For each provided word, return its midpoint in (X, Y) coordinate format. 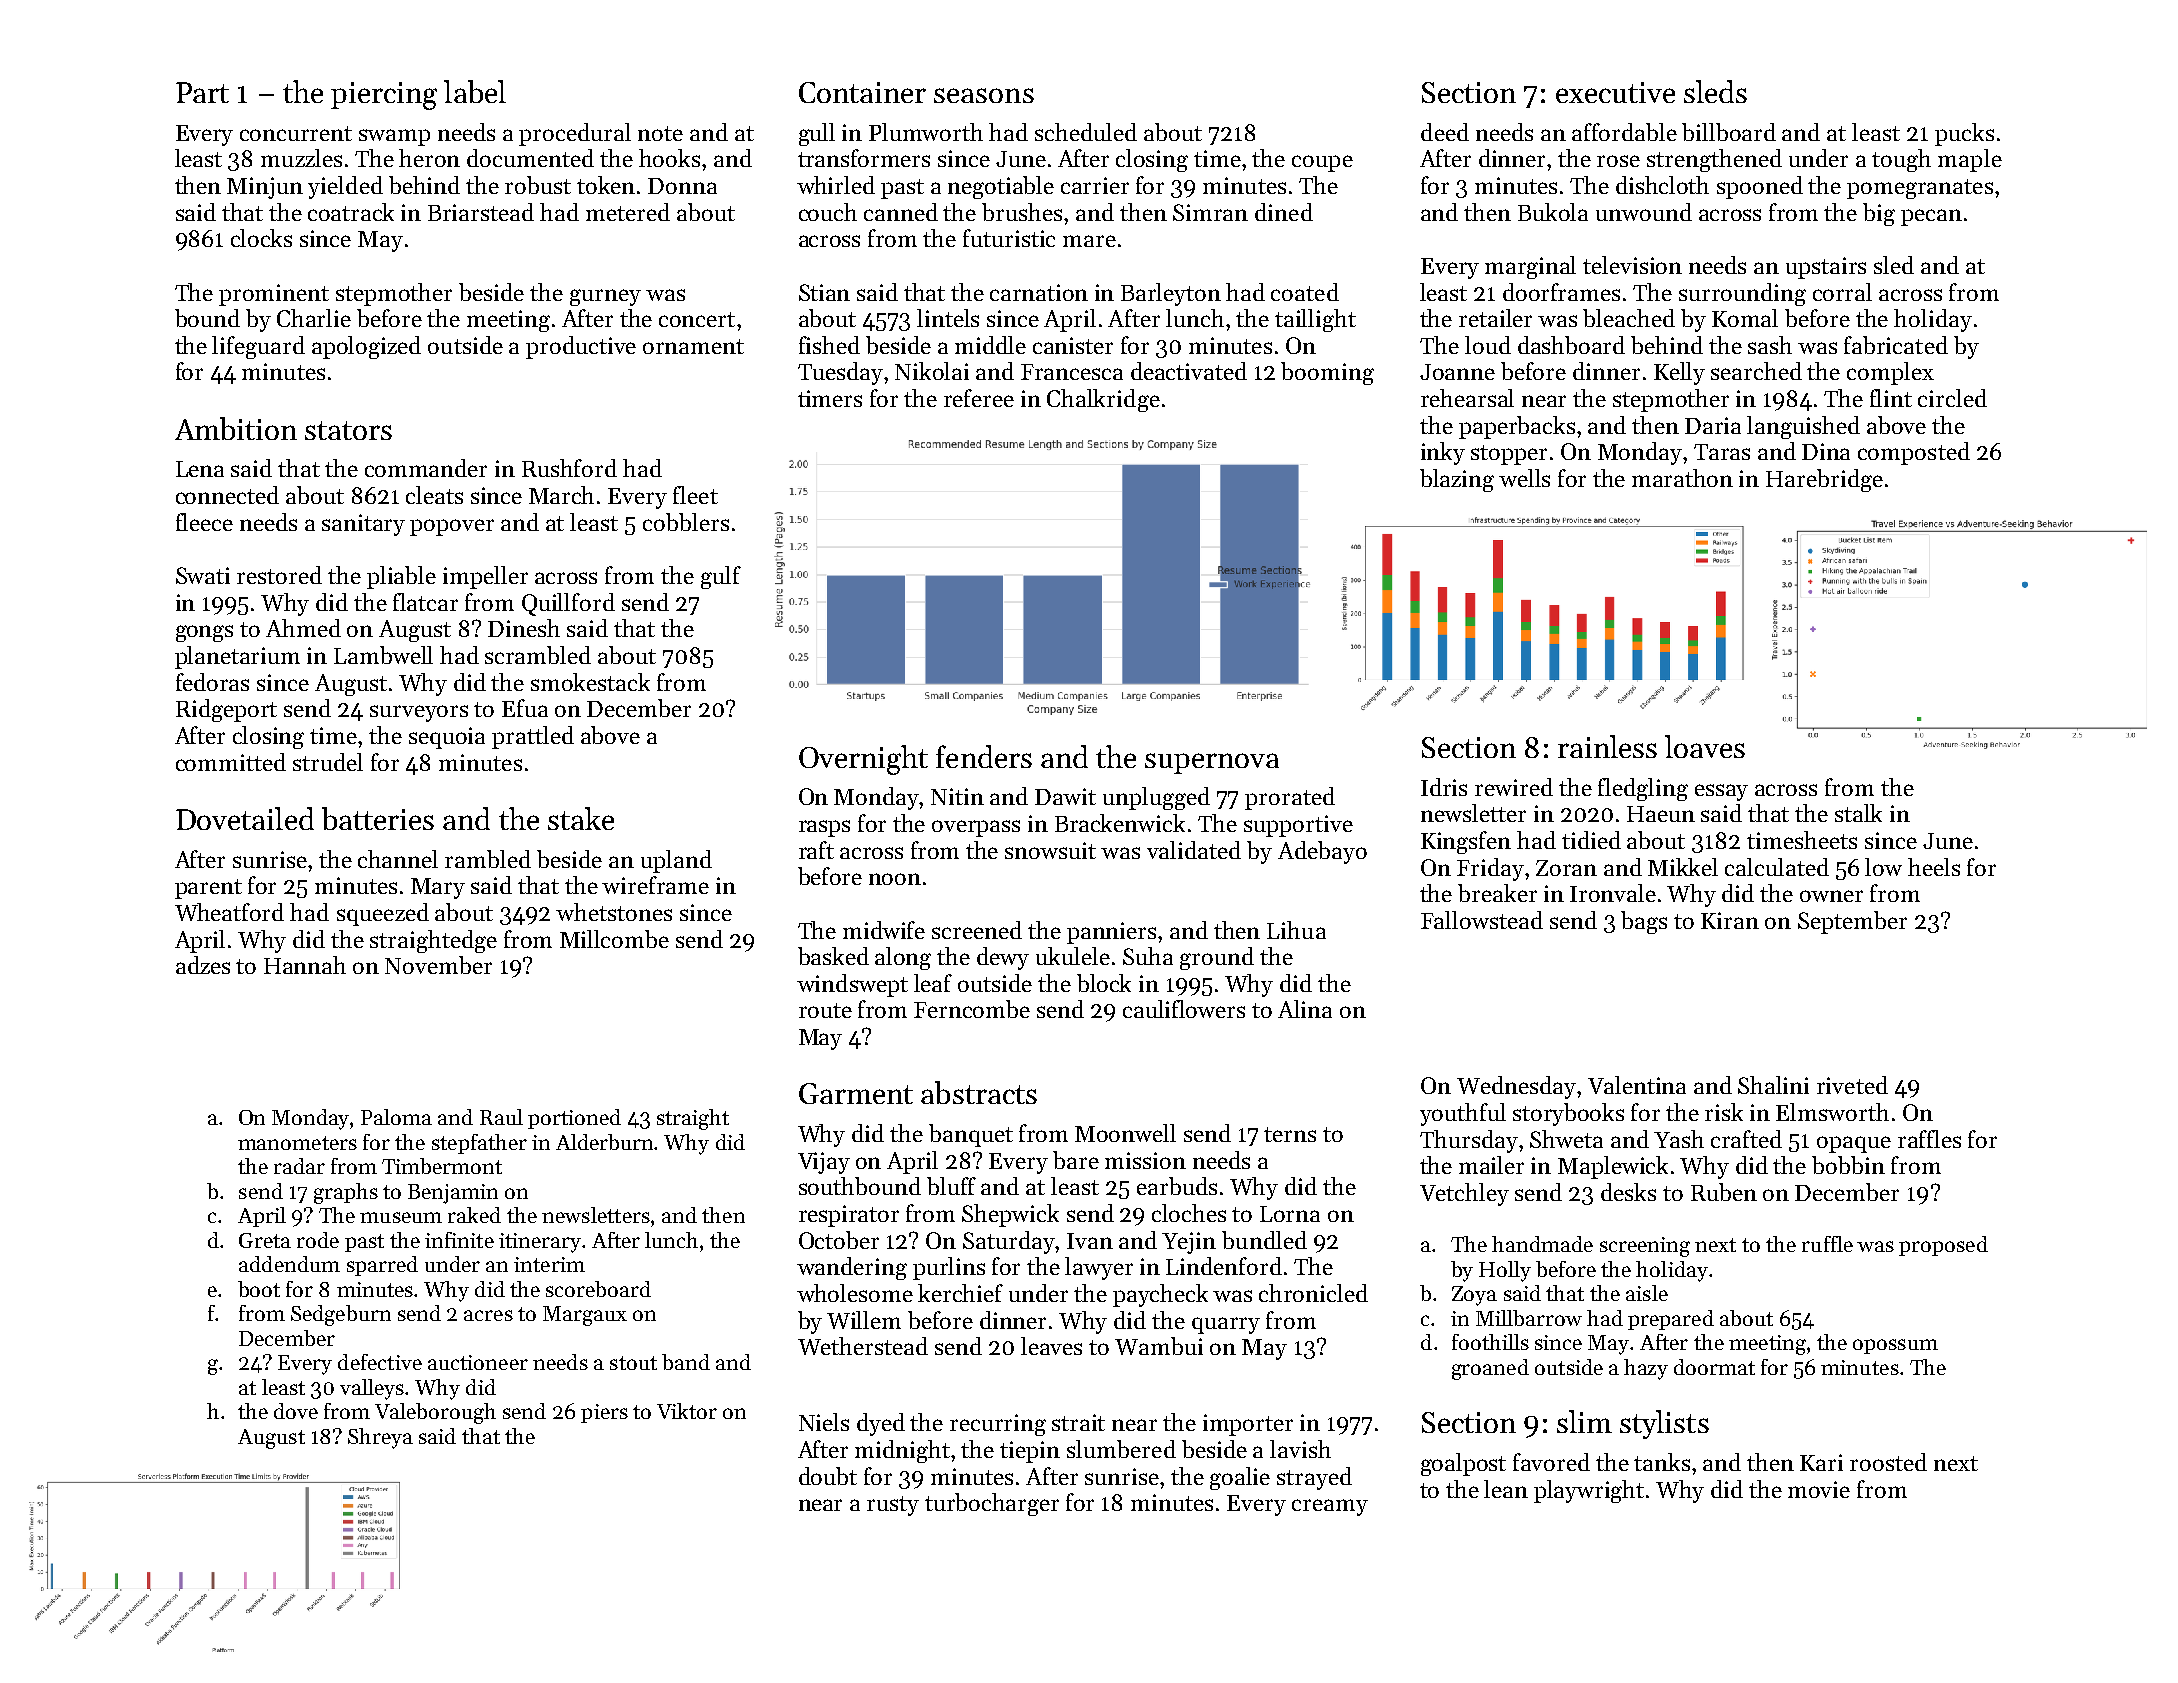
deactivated (1189, 371)
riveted (1852, 1085)
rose (1618, 161)
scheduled (1086, 132)
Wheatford (229, 912)
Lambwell (383, 655)
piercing (384, 96)
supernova (1212, 763)
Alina (1305, 1009)
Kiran (1730, 920)
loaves (1705, 746)
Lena (200, 469)
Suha (1148, 956)
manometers (297, 1143)
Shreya (380, 1438)
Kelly (1679, 373)
